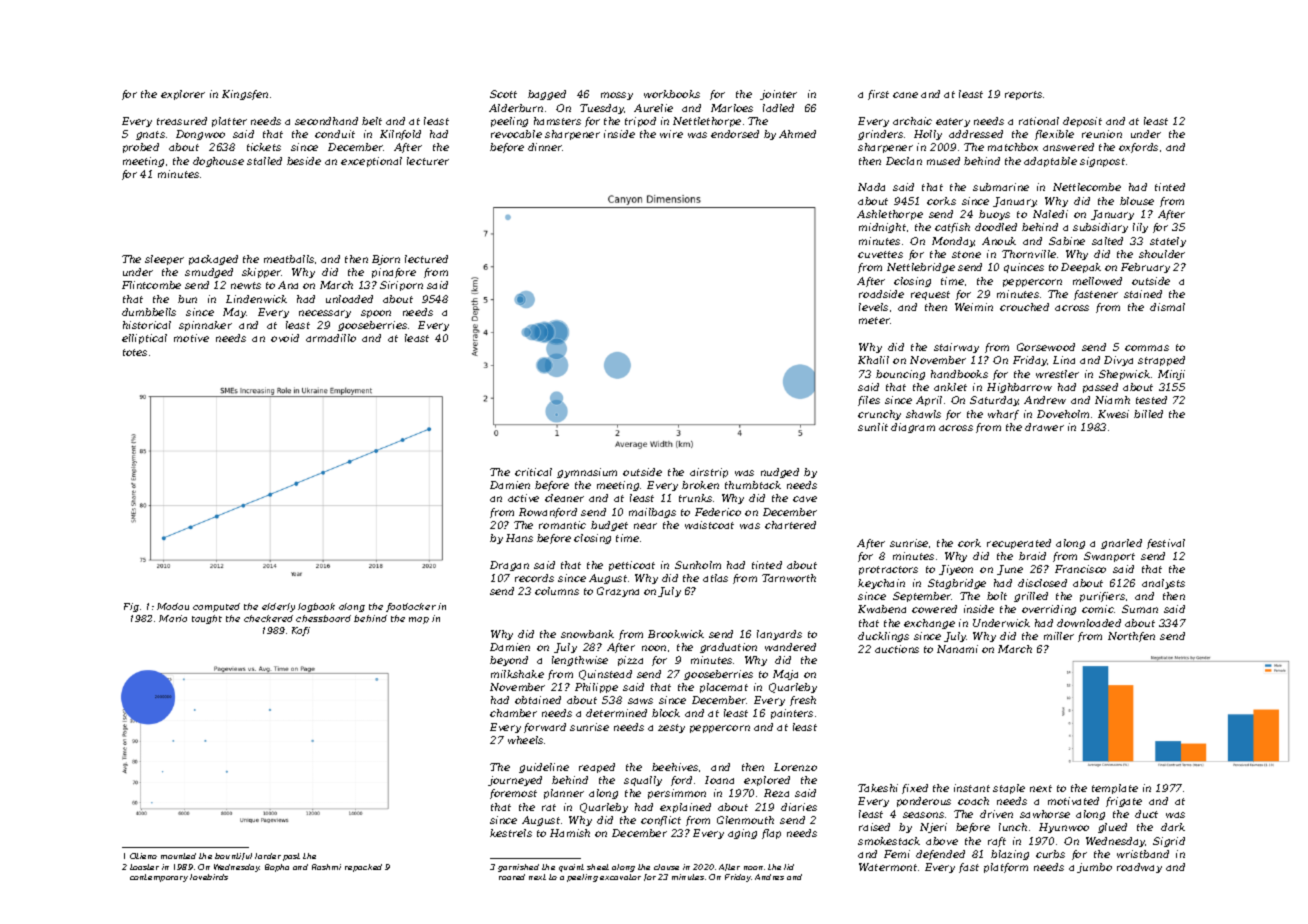  What do you see at coordinates (173, 618) in the screenshot?
I see `Mario` at bounding box center [173, 618].
